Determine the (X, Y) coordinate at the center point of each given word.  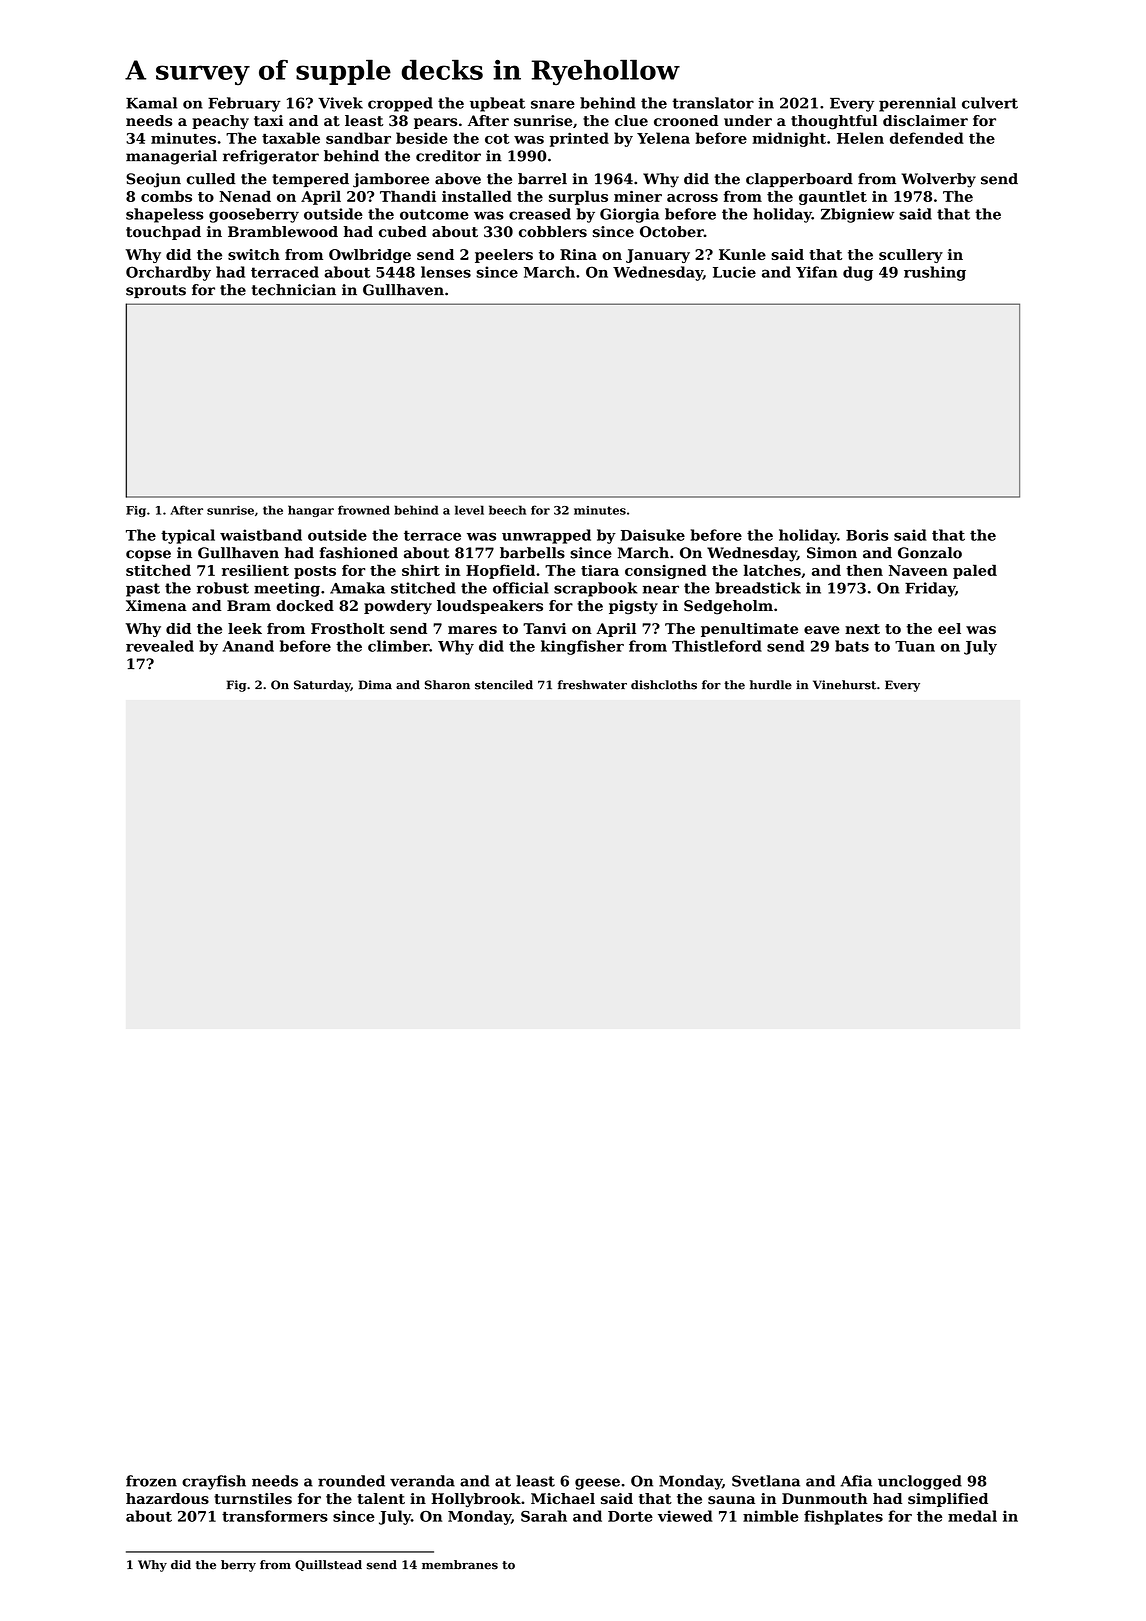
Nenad (245, 196)
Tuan (915, 646)
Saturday (322, 686)
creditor (448, 156)
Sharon (447, 685)
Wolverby (938, 180)
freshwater (592, 685)
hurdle (771, 685)
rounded (351, 1481)
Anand (248, 646)
